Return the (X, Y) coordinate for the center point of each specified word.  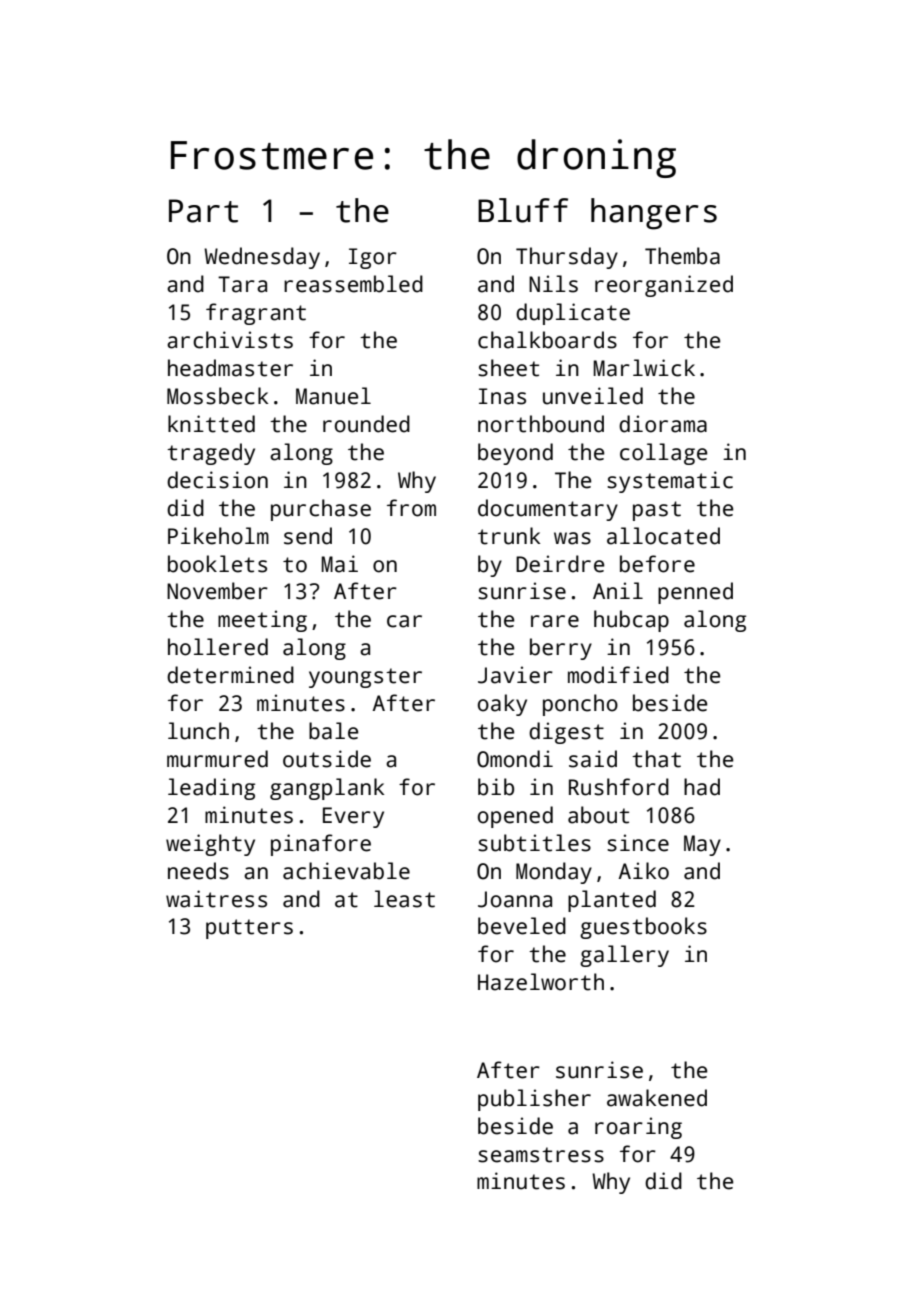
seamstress (541, 1155)
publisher (534, 1100)
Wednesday (262, 258)
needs (198, 871)
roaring (638, 1128)
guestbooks (643, 928)
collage (663, 454)
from (411, 508)
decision (217, 480)
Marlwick (644, 368)
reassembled (353, 284)
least (404, 899)
